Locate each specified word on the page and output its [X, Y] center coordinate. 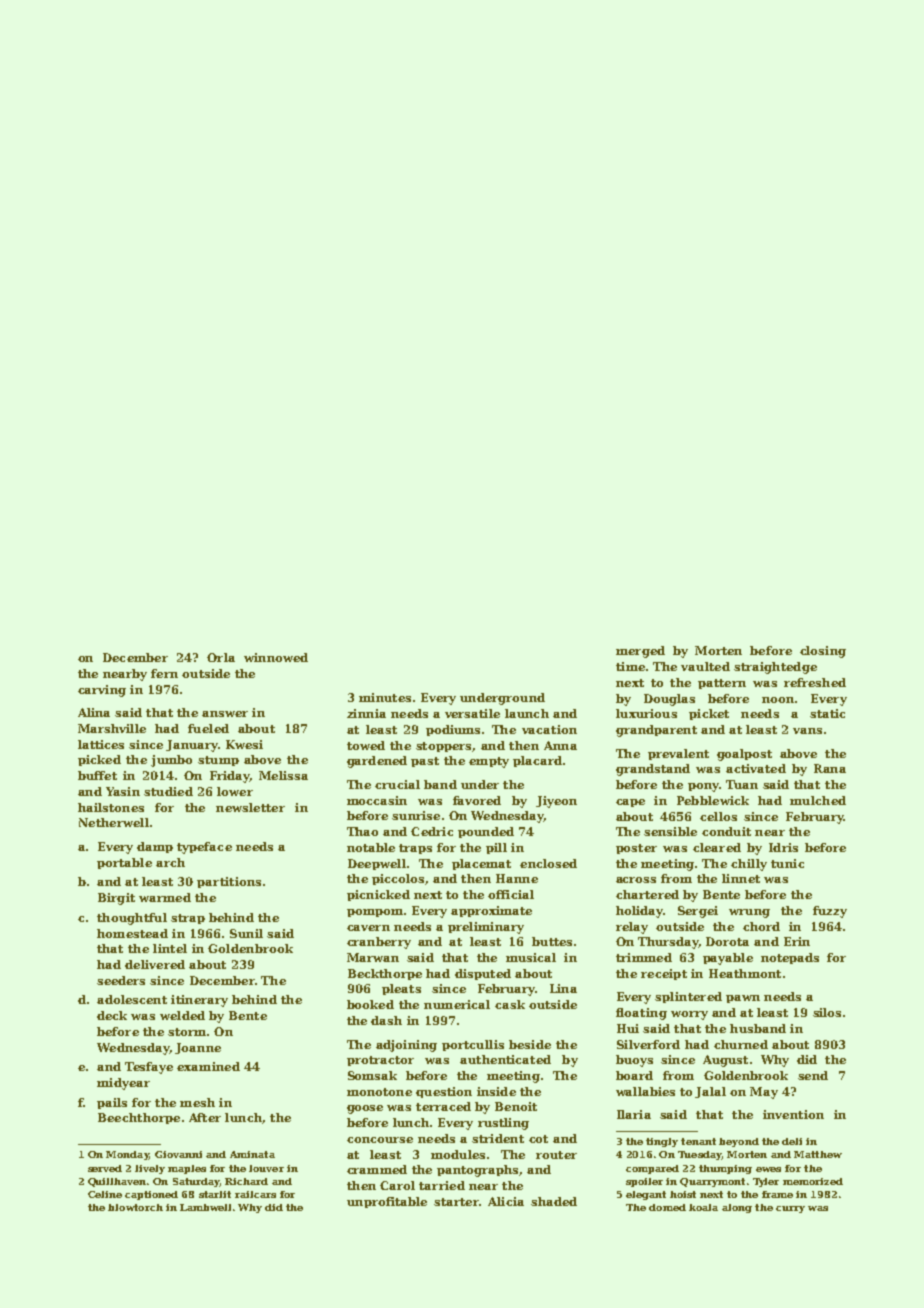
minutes [385, 697]
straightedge [775, 668]
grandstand [653, 770]
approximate [491, 911]
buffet [97, 775]
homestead [132, 933]
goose [365, 1109]
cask [510, 1004]
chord [761, 926]
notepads [790, 958]
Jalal [710, 1092]
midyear [123, 1084]
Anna [560, 745]
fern [164, 673]
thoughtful [132, 919]
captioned [151, 1195]
